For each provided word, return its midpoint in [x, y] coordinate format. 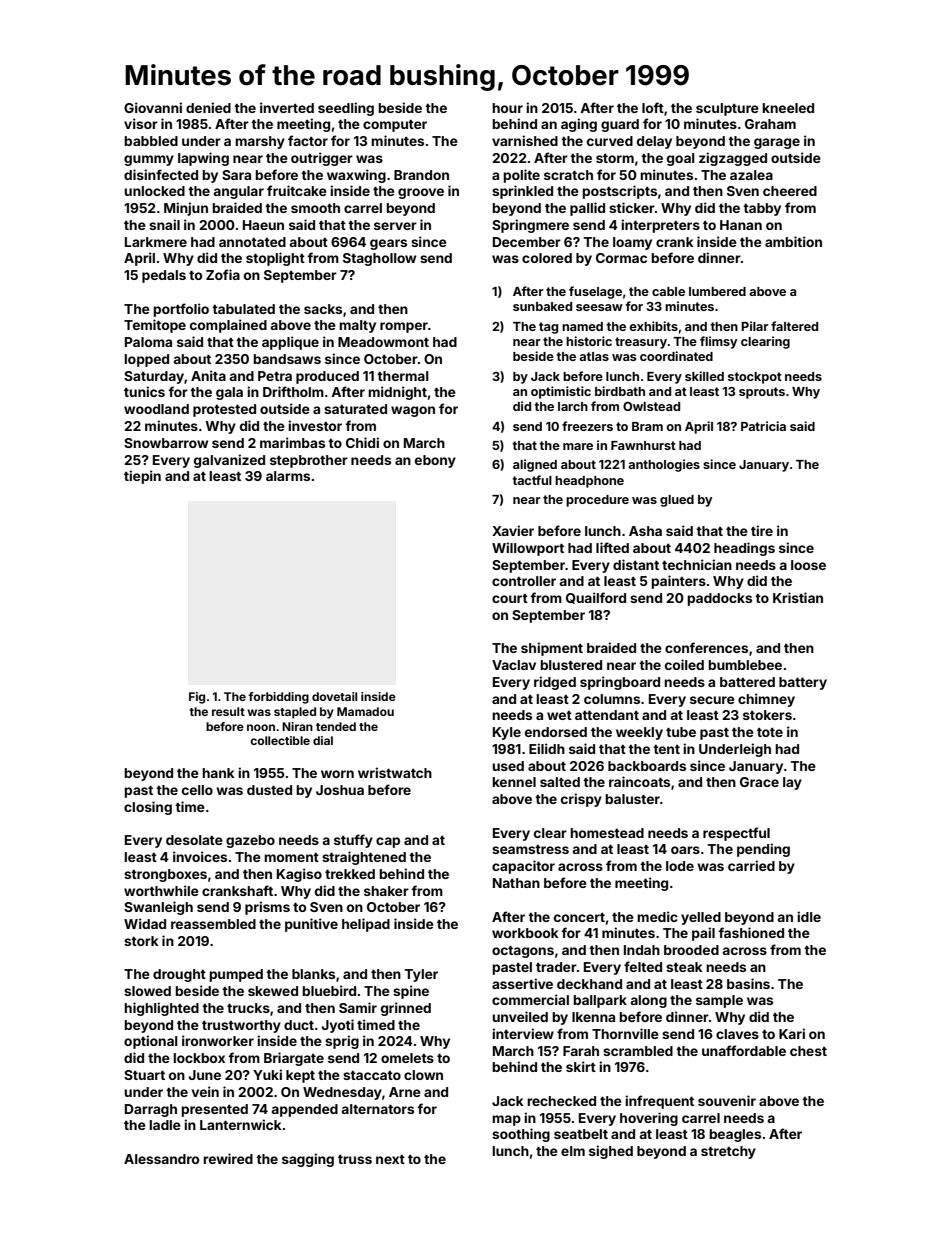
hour [507, 108]
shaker [386, 891]
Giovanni [153, 107]
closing [148, 808]
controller [524, 581]
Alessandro [161, 1159]
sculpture [727, 109]
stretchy [728, 1152]
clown [423, 1075]
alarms [288, 476]
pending [763, 850]
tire [762, 530]
